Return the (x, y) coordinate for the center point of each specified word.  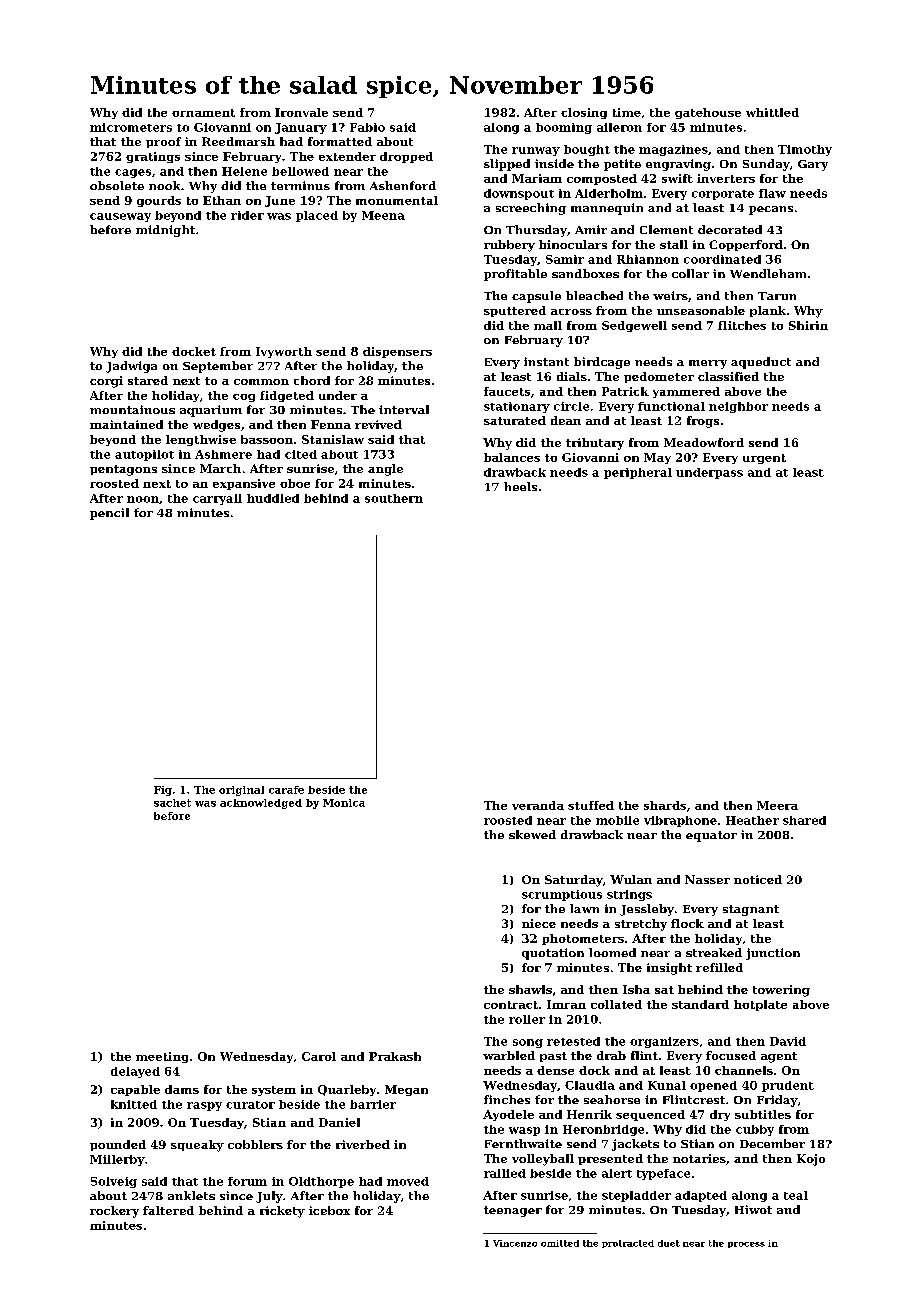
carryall (217, 499)
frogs (703, 422)
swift (677, 178)
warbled (509, 1055)
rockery (114, 1212)
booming (564, 128)
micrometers (131, 127)
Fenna (331, 424)
